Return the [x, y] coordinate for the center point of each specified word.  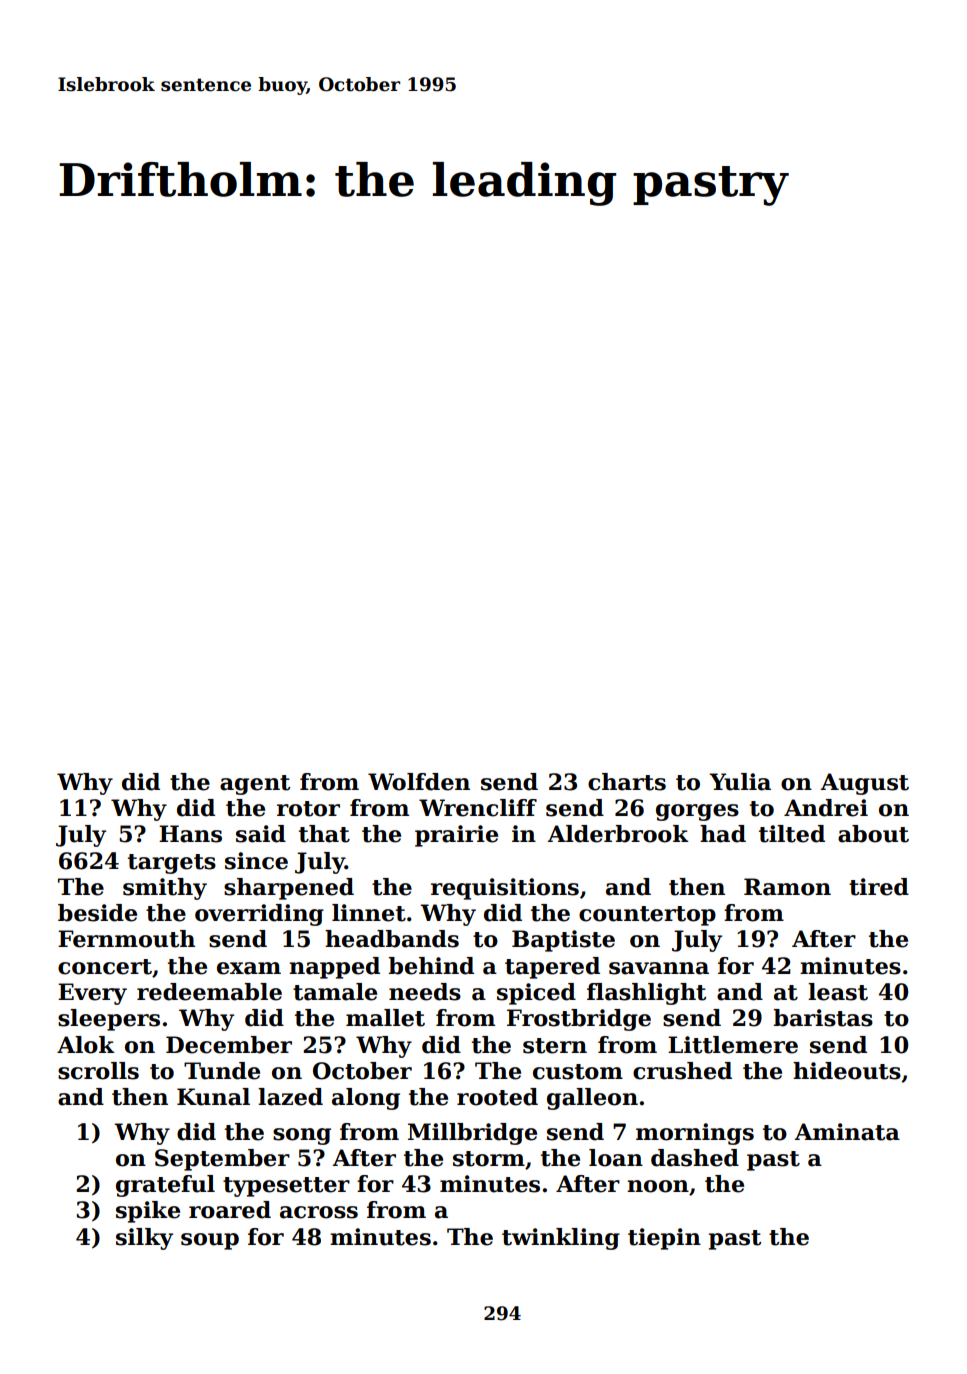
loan [616, 1158]
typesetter [286, 1187]
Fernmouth [126, 939]
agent [255, 785]
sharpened [289, 889]
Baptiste [563, 941]
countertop [647, 916]
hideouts [847, 1071]
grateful [165, 1186]
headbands [392, 939]
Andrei [826, 808]
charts [627, 782]
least [838, 992]
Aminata [847, 1132]
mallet [385, 1018]
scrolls [98, 1071]
